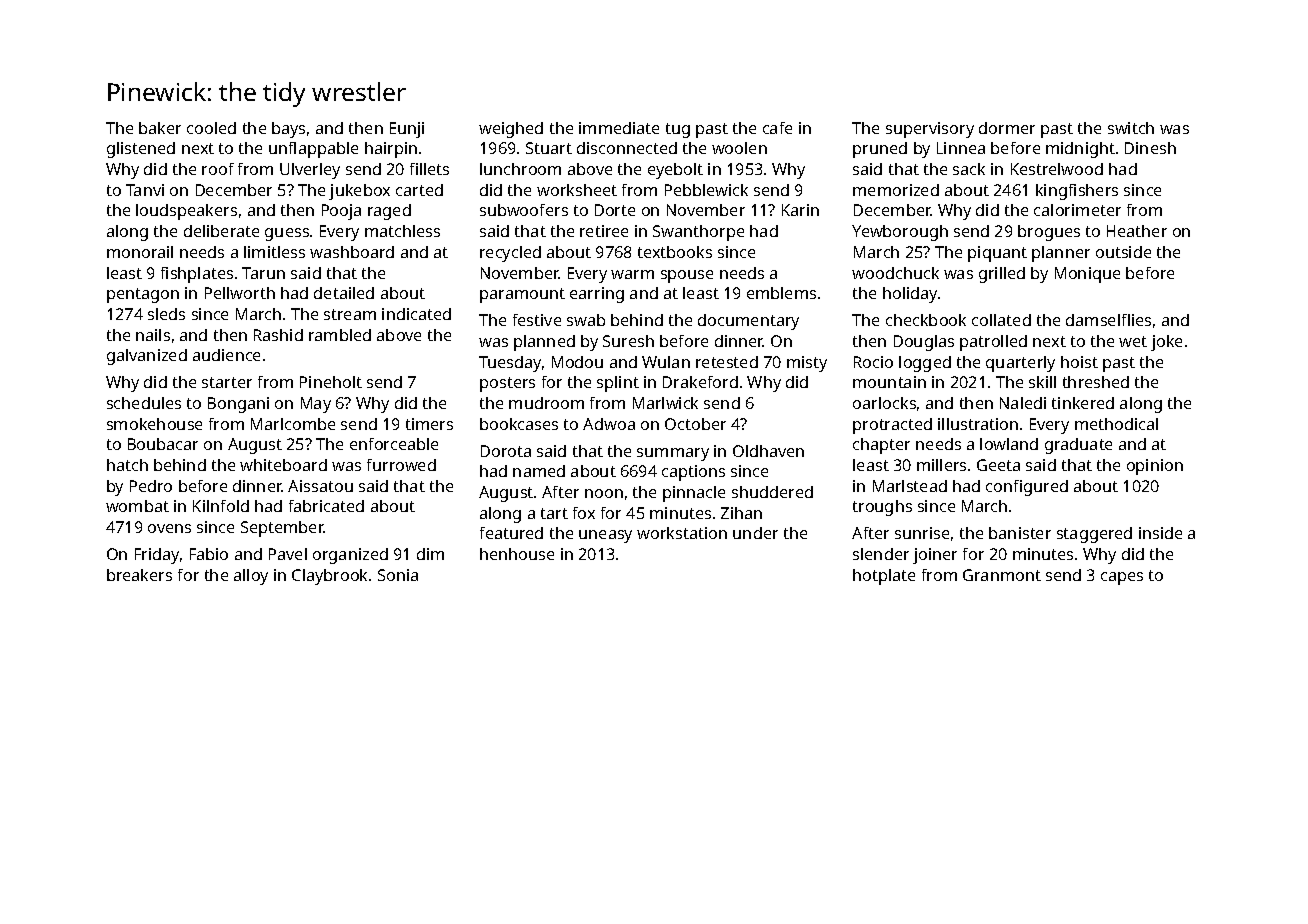  What do you see at coordinates (961, 148) in the screenshot?
I see `Linnea` at bounding box center [961, 148].
